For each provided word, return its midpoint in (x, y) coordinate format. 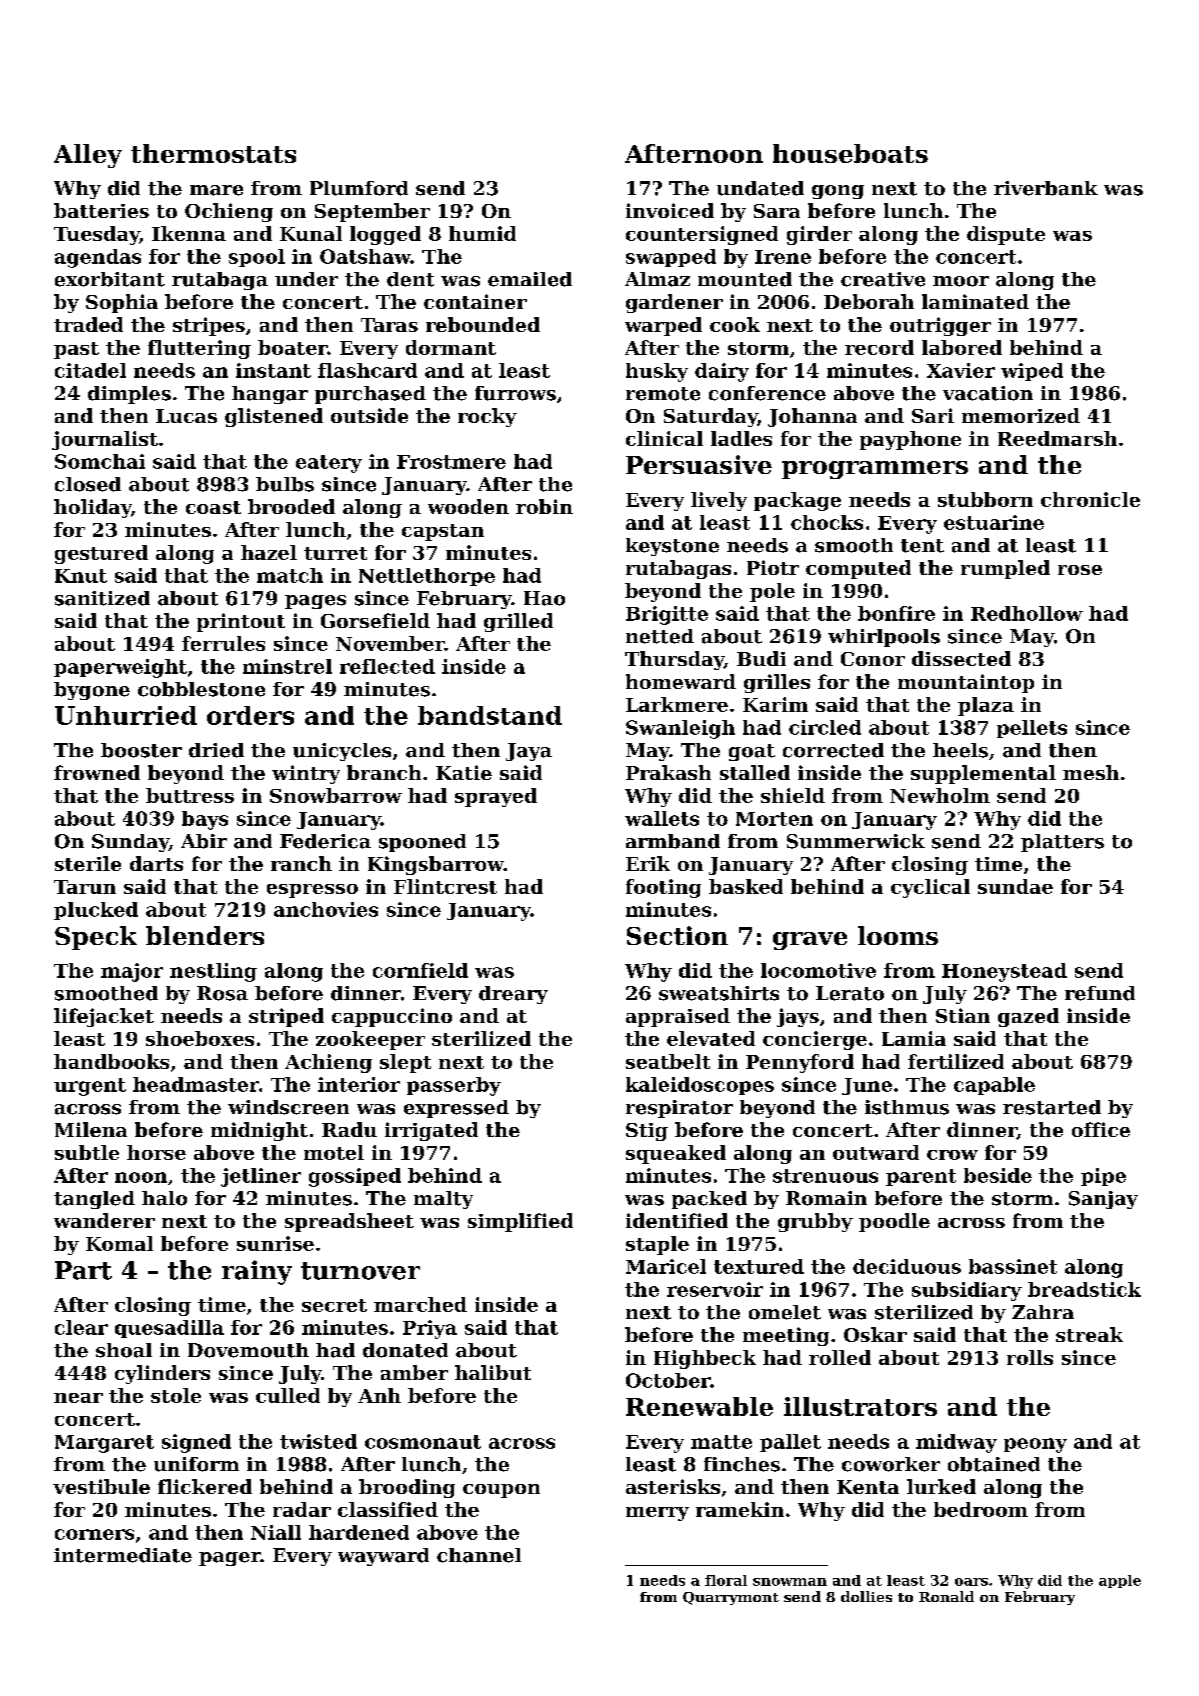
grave (810, 941)
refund (1100, 993)
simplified (520, 1222)
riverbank (1046, 188)
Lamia (914, 1038)
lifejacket (104, 1017)
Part (83, 1270)
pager (229, 1559)
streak (1089, 1334)
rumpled (1005, 569)
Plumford (359, 188)
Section (677, 935)
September (372, 212)
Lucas (186, 416)
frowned (97, 772)
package (797, 501)
